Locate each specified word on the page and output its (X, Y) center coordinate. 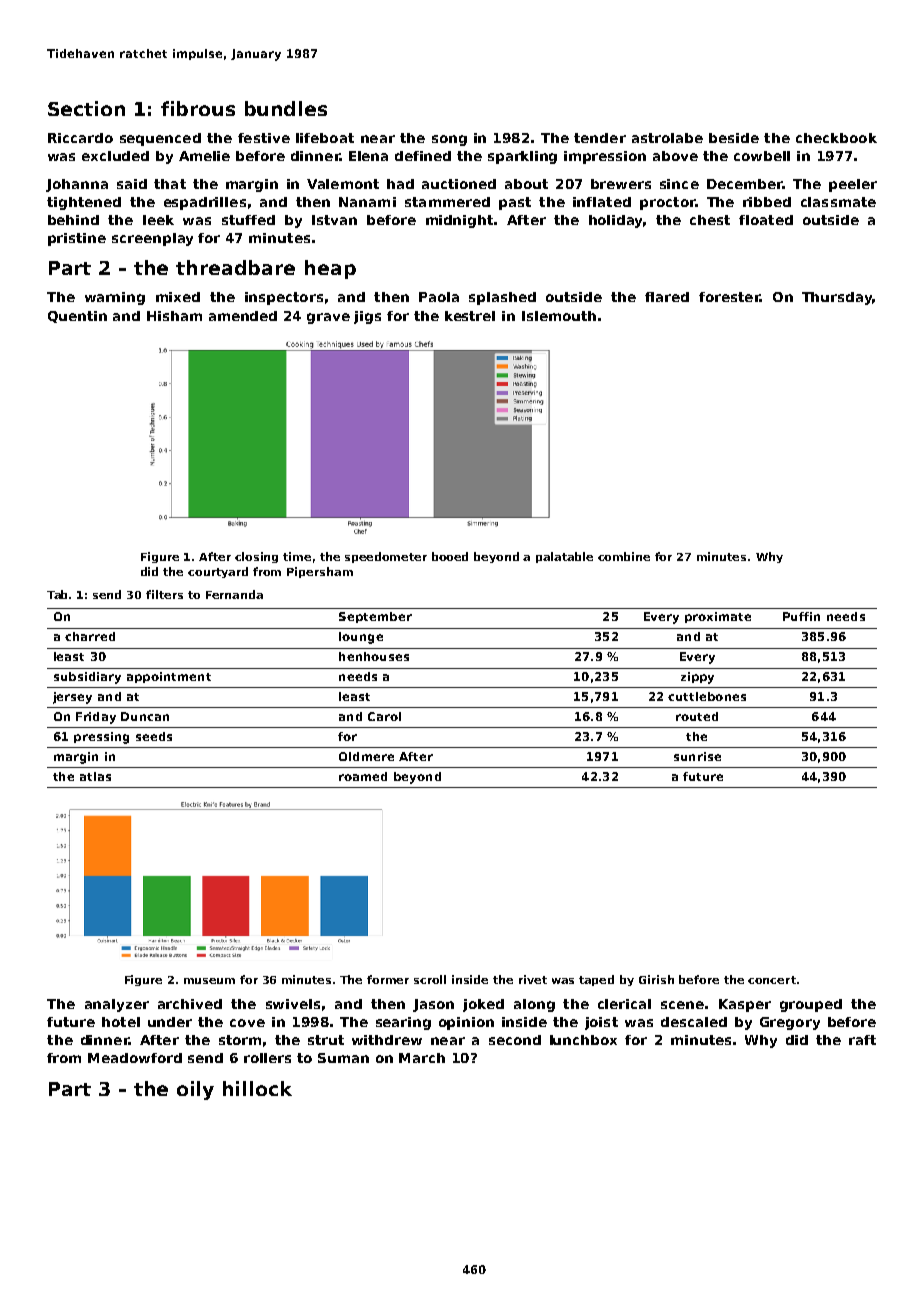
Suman (343, 1058)
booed (450, 556)
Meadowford (135, 1058)
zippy (697, 678)
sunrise (697, 756)
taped (596, 980)
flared (667, 297)
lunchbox (583, 1040)
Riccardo (80, 138)
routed (697, 716)
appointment (169, 677)
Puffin (801, 616)
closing (256, 557)
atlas (95, 776)
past (515, 203)
